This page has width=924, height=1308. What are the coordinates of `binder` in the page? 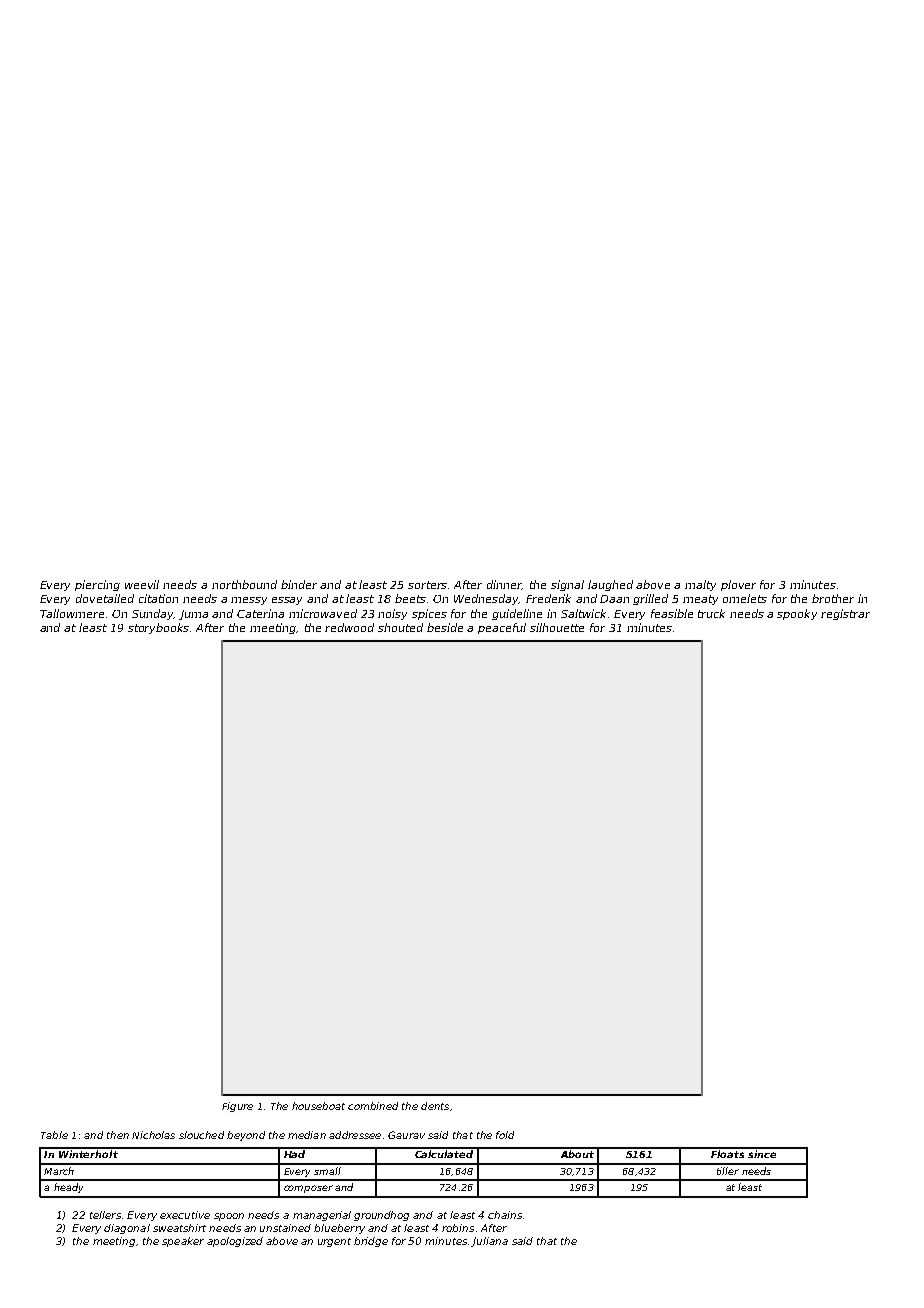 It's located at (299, 584).
